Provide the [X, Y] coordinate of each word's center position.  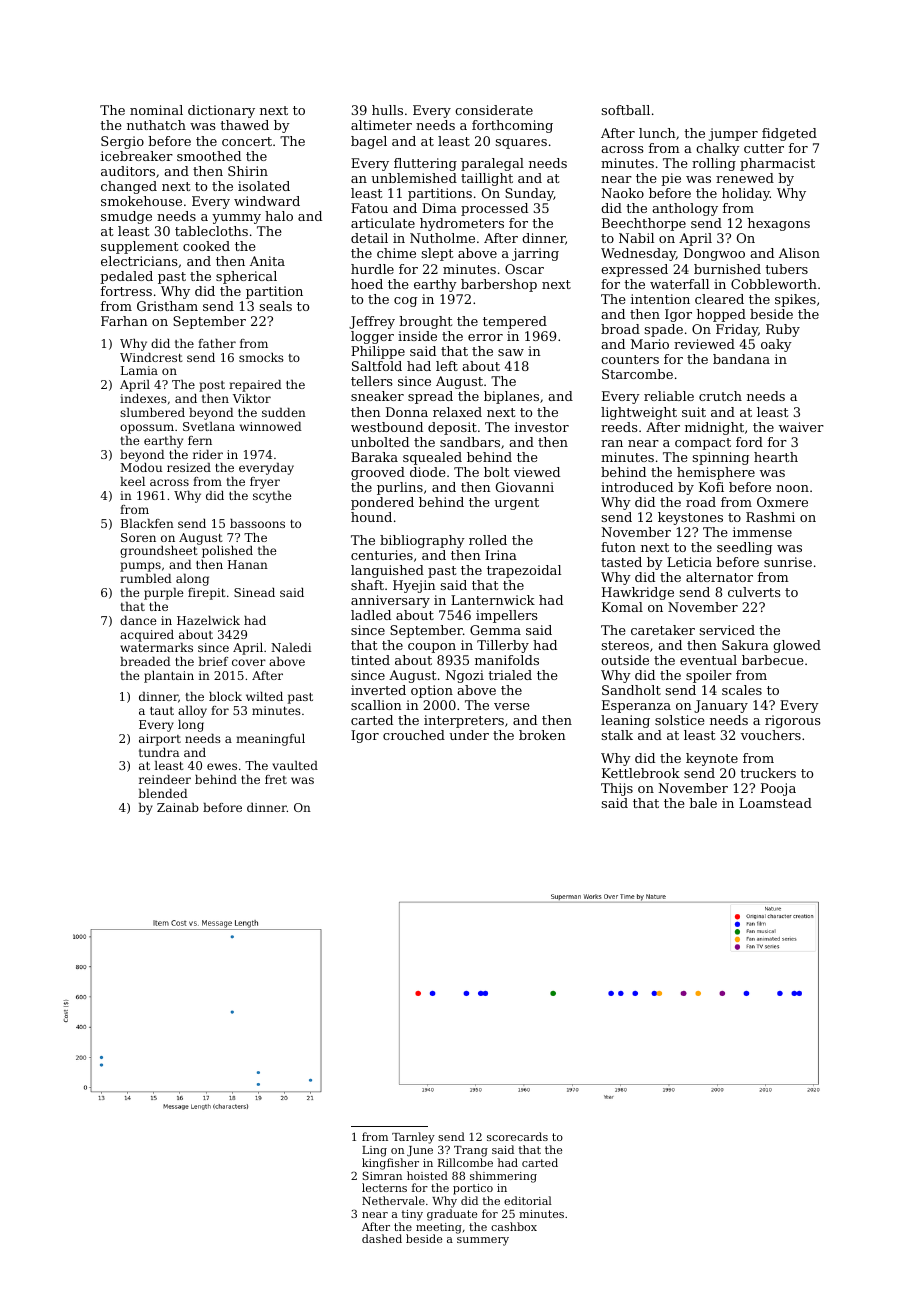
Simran [382, 1175]
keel [132, 481]
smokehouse [141, 201]
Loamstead [775, 803]
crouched [414, 735]
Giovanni [525, 487]
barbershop [499, 285]
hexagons [779, 224]
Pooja [778, 789]
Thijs [617, 789]
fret [276, 779]
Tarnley [413, 1138]
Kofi [711, 487]
